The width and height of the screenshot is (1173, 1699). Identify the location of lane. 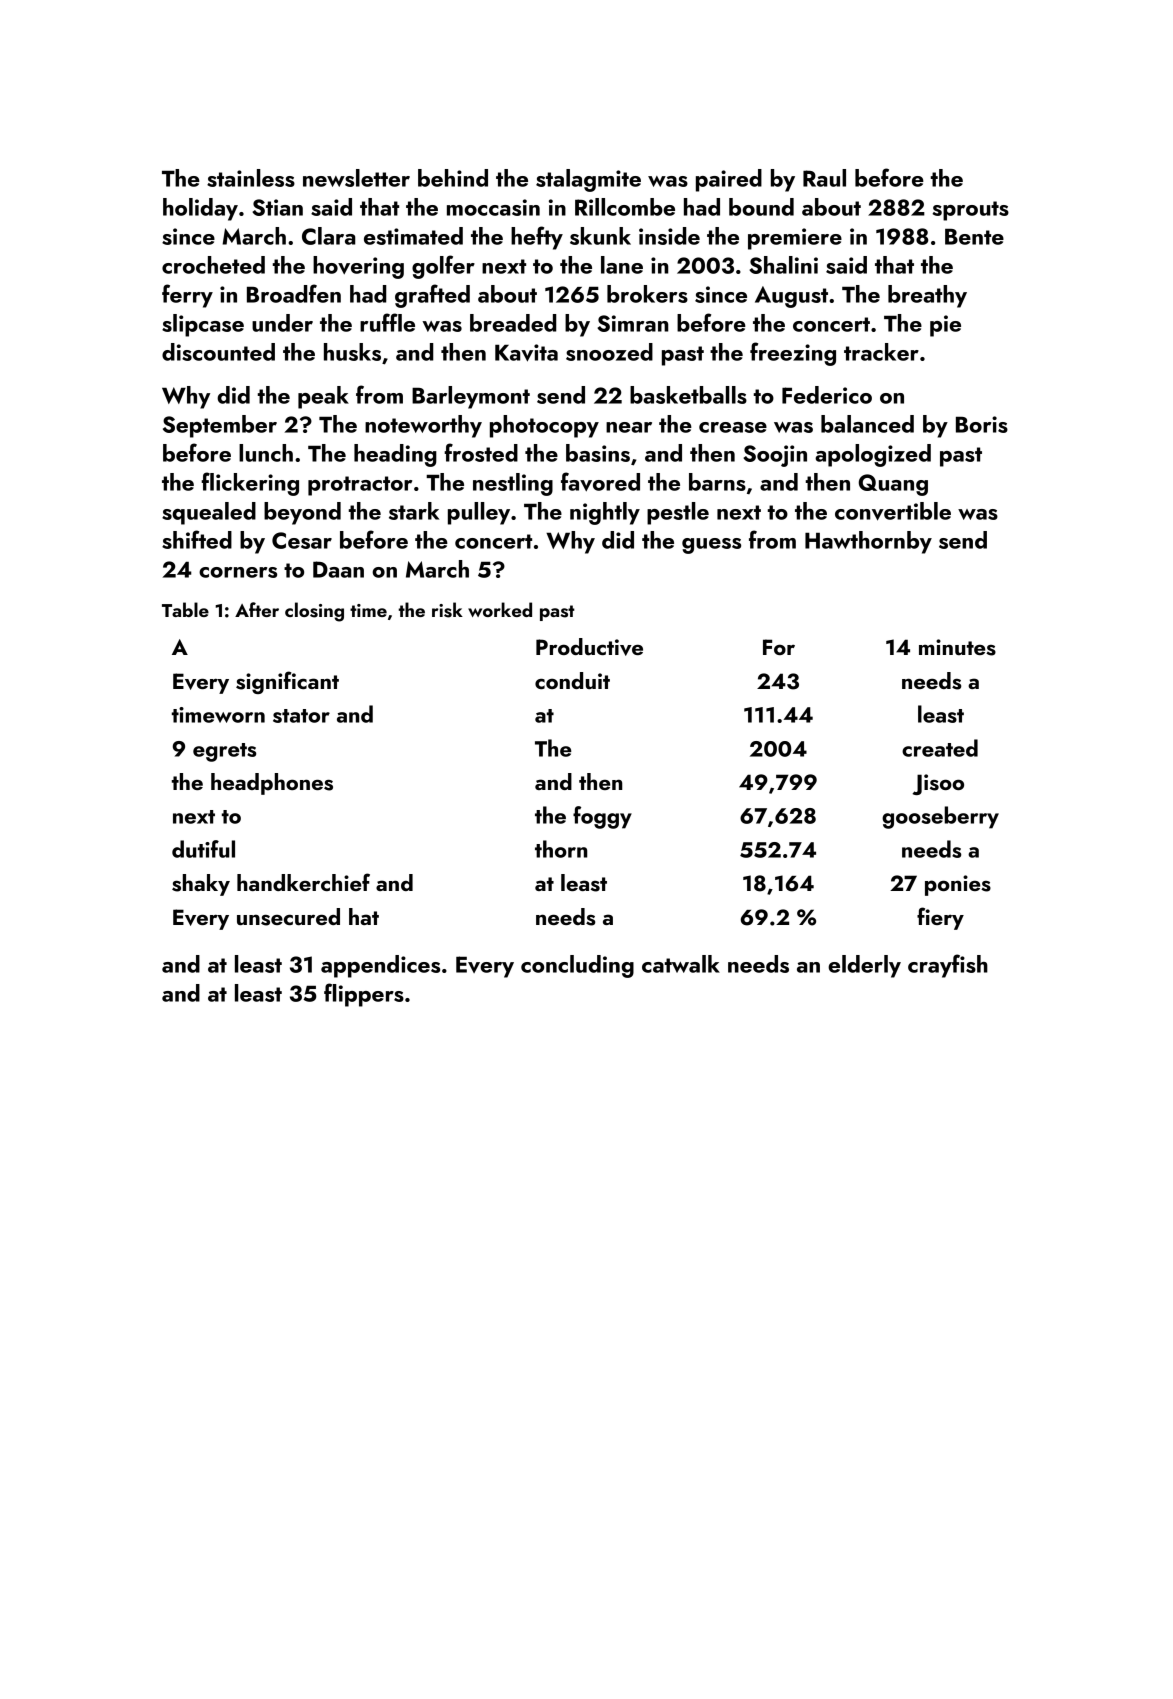
(622, 265).
